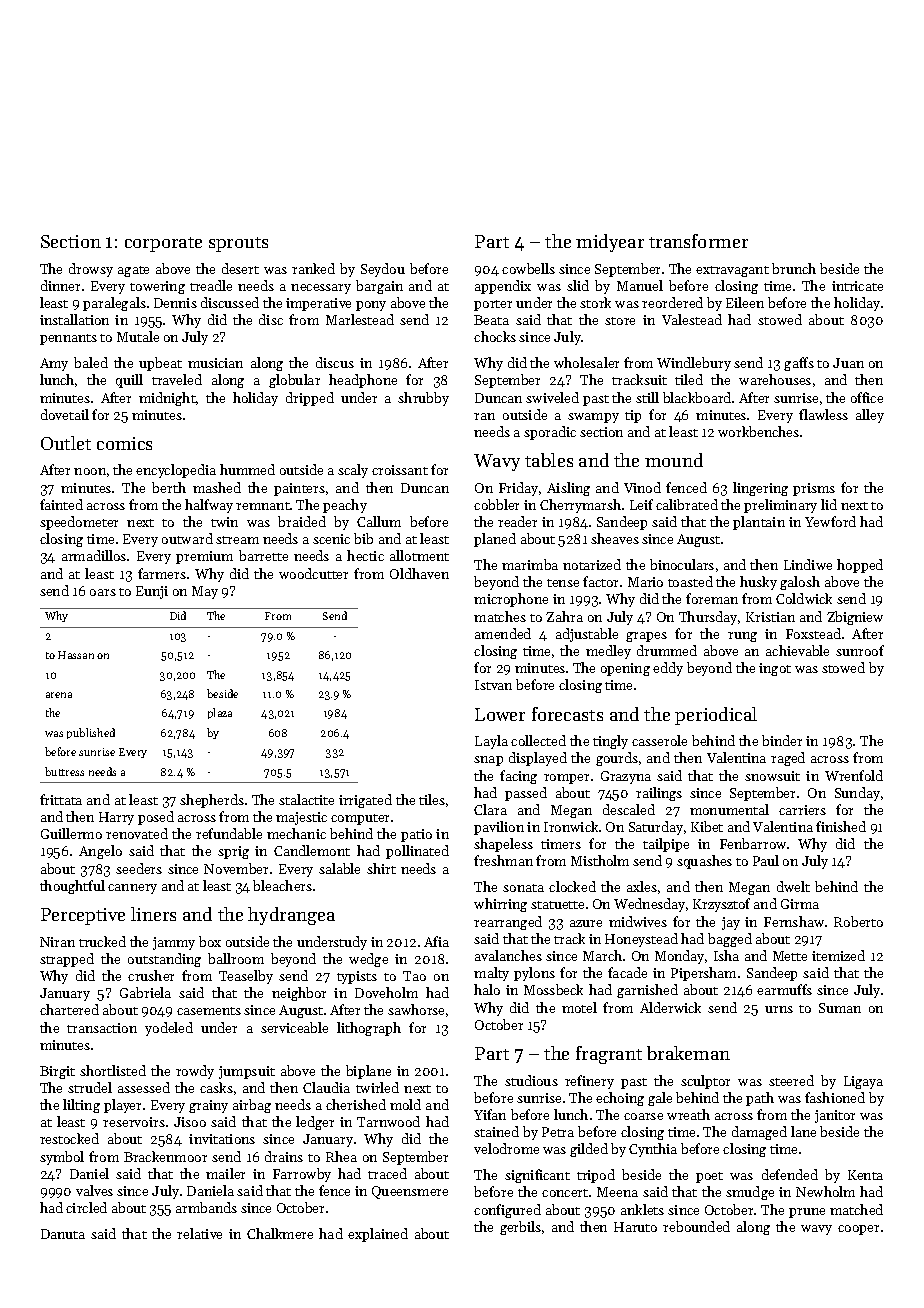  Describe the element at coordinates (672, 302) in the image. I see `reordered` at that location.
